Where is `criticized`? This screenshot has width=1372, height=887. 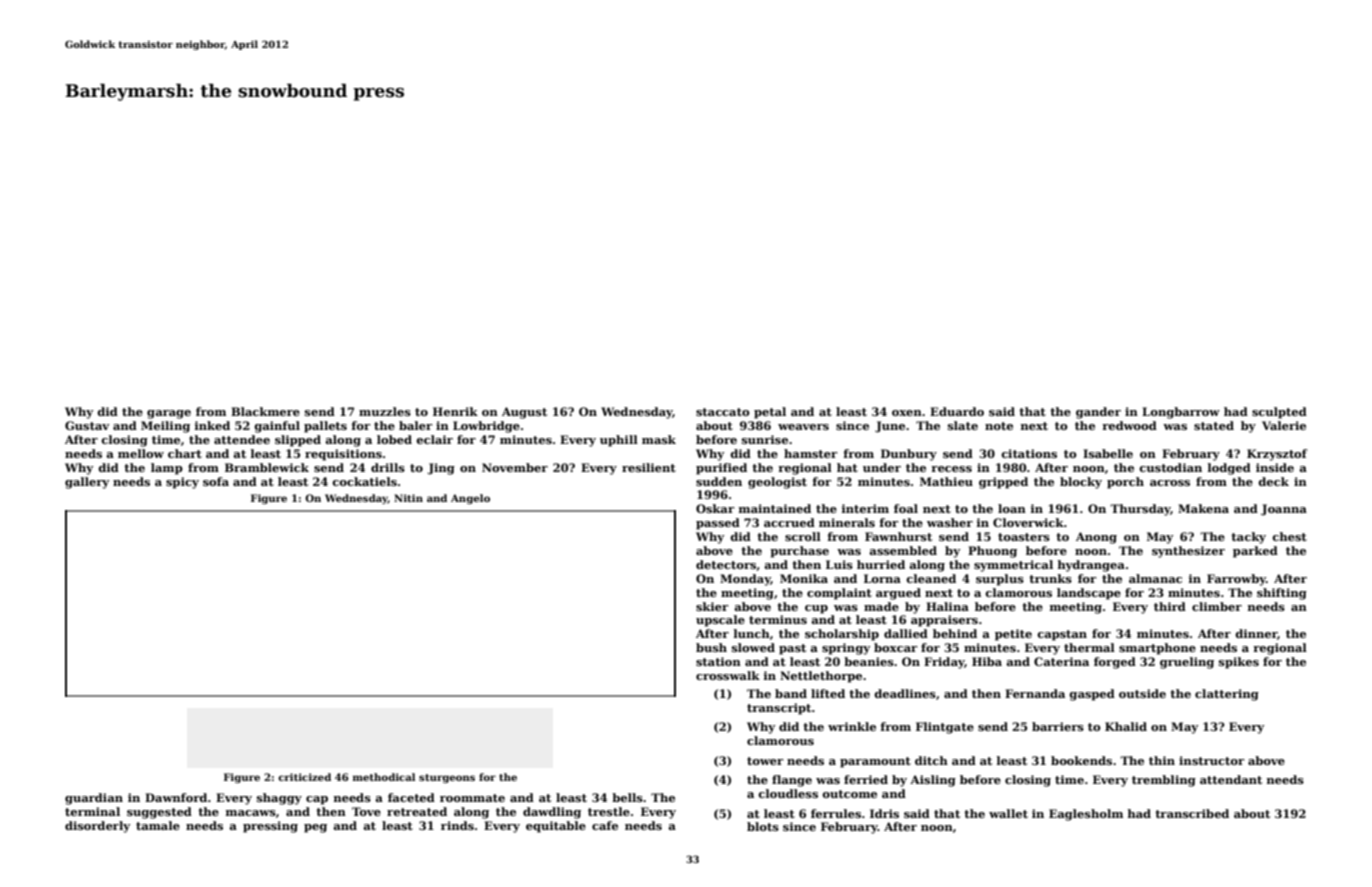 criticized is located at coordinates (304, 777).
